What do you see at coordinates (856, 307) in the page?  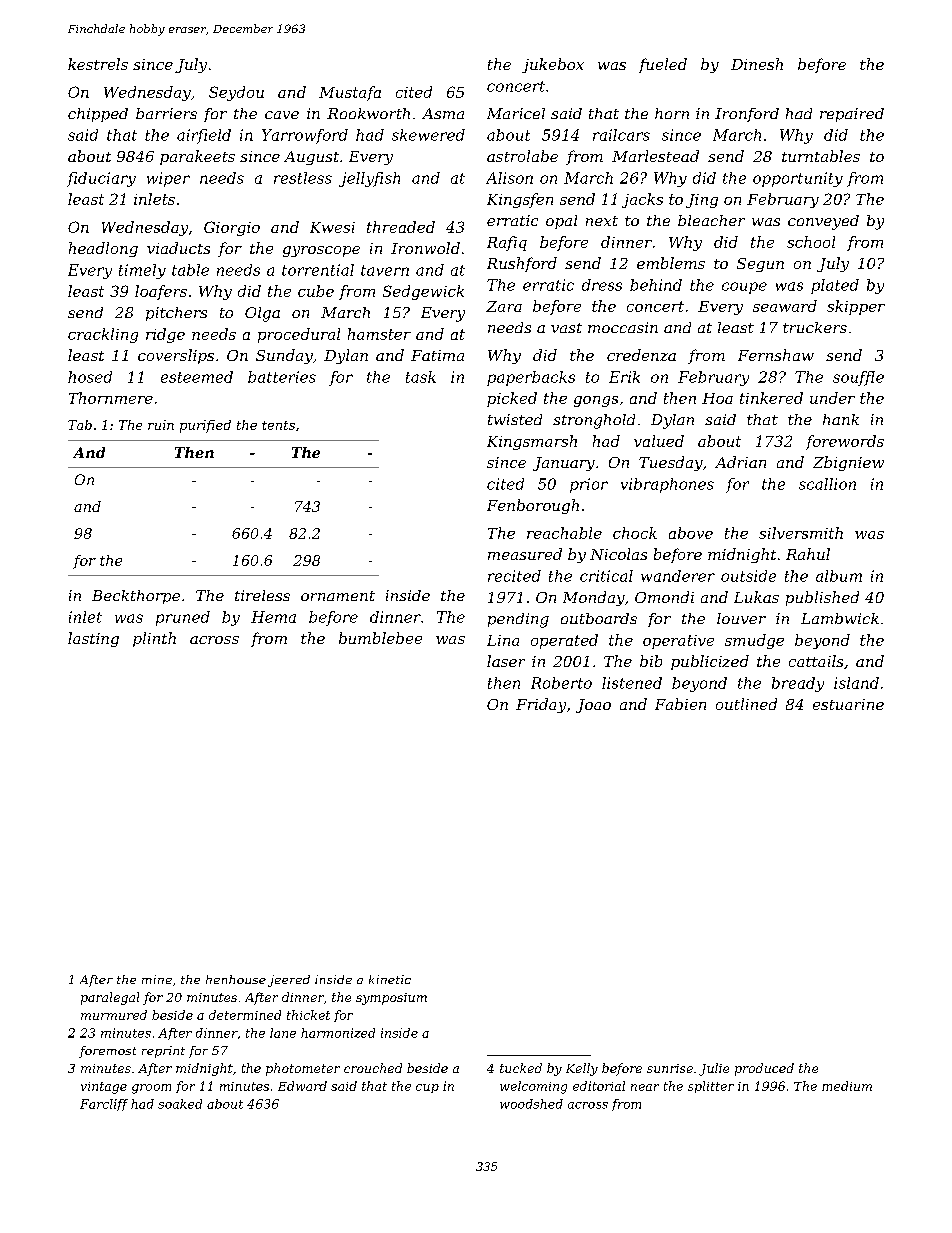 I see `skipper` at bounding box center [856, 307].
